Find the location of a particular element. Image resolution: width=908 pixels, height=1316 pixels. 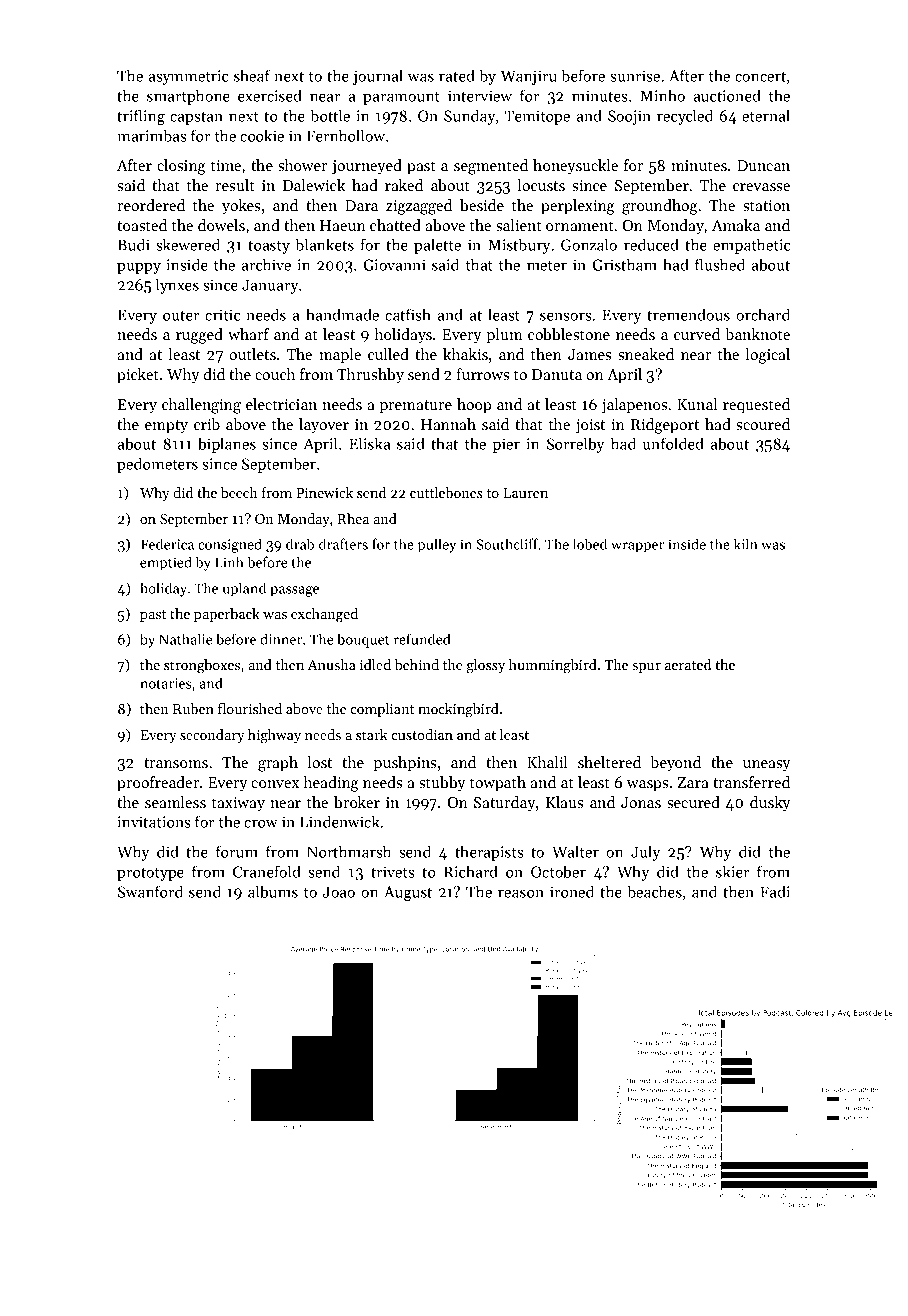

behind is located at coordinates (417, 664).
